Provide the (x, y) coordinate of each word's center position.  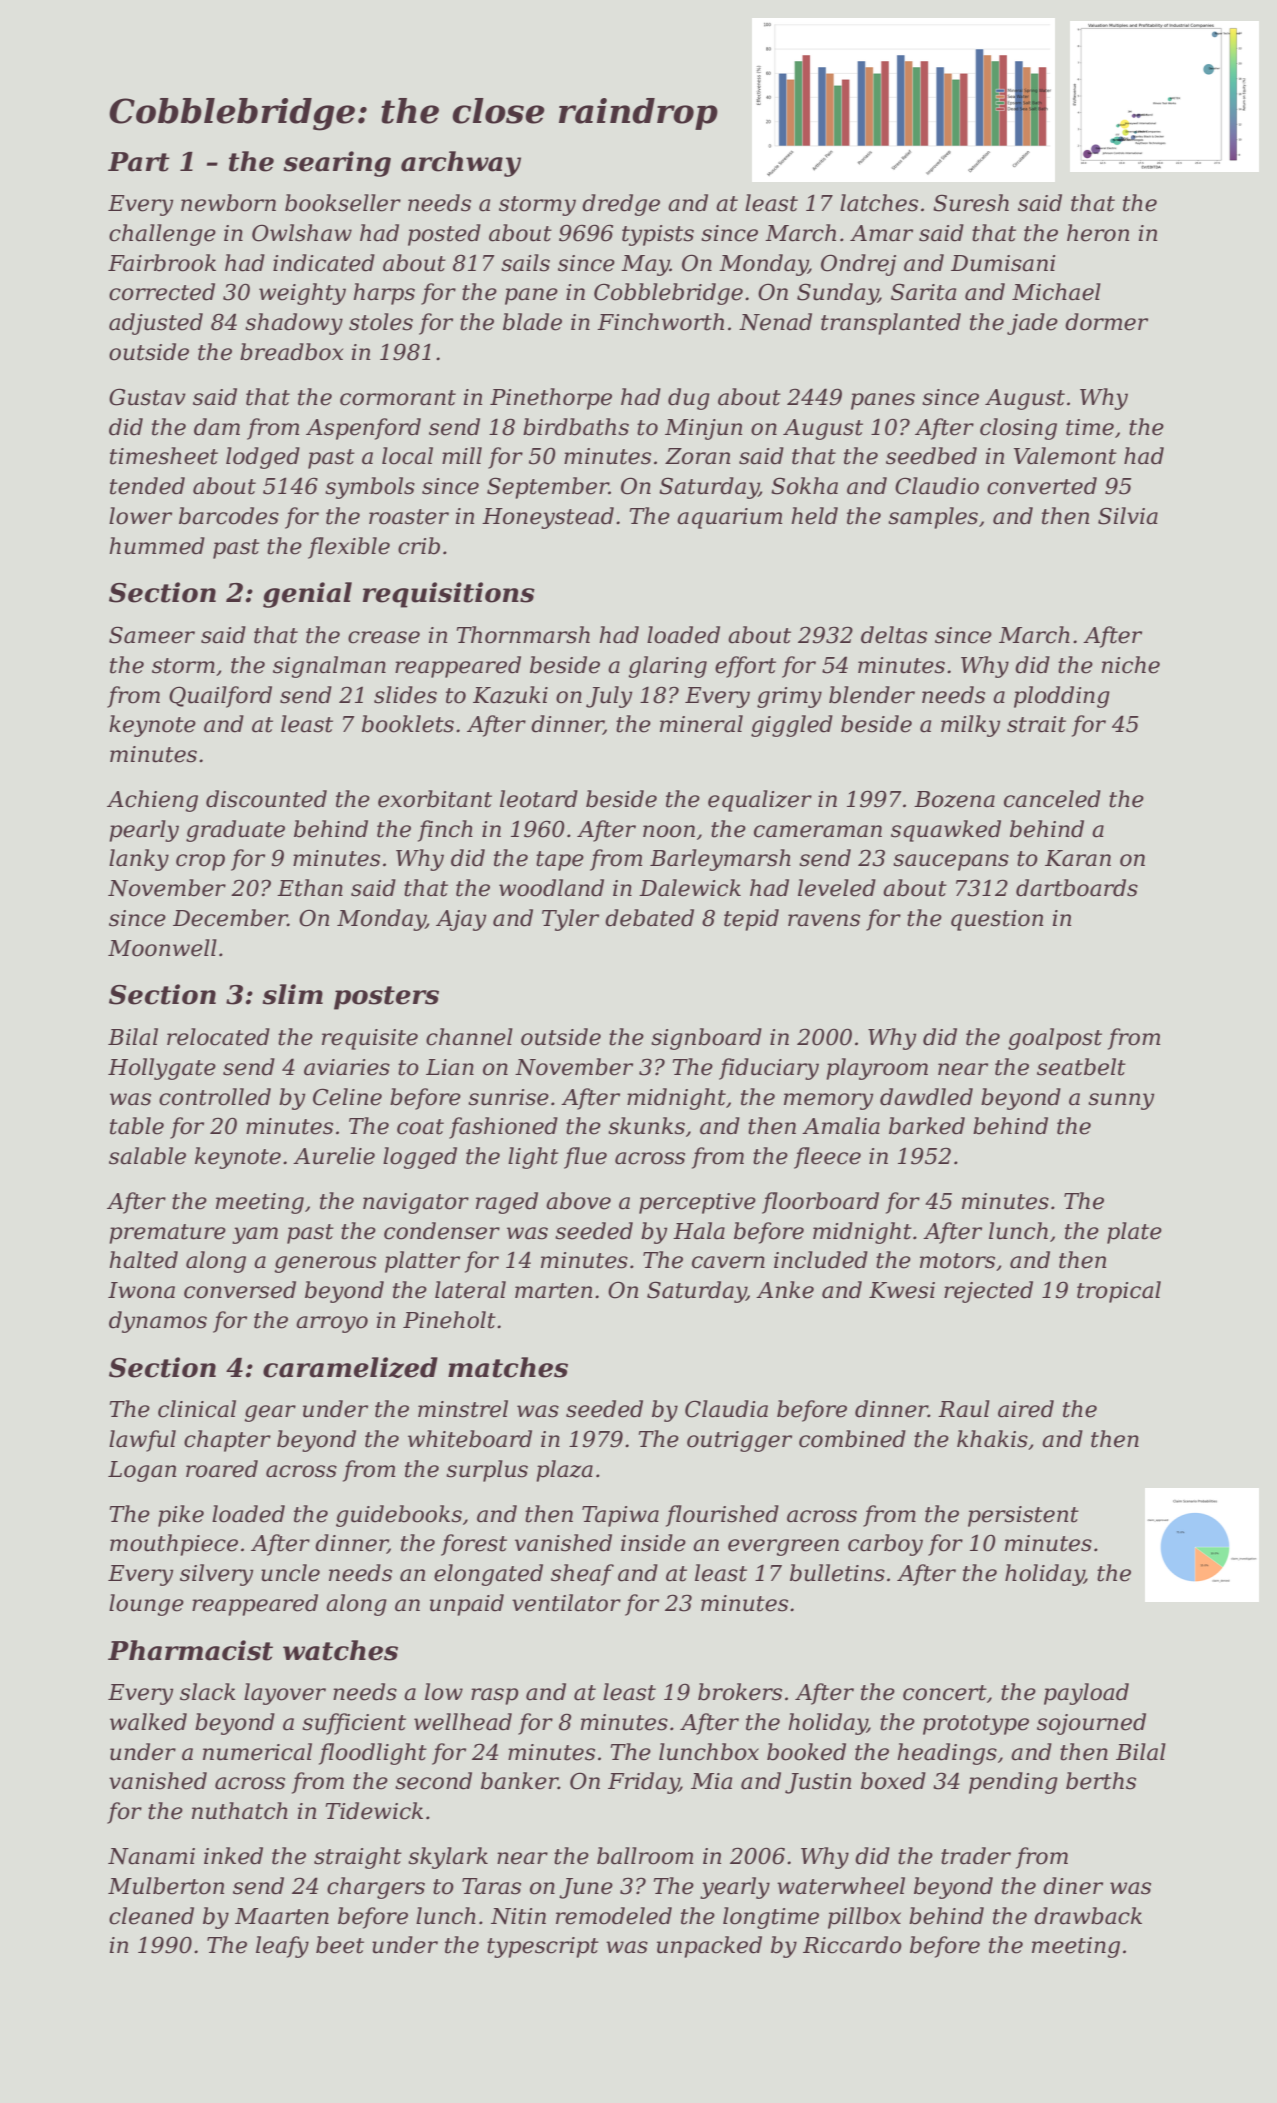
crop (200, 862)
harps (384, 294)
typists (658, 235)
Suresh (971, 203)
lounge (146, 1605)
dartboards (1077, 888)
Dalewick (690, 888)
